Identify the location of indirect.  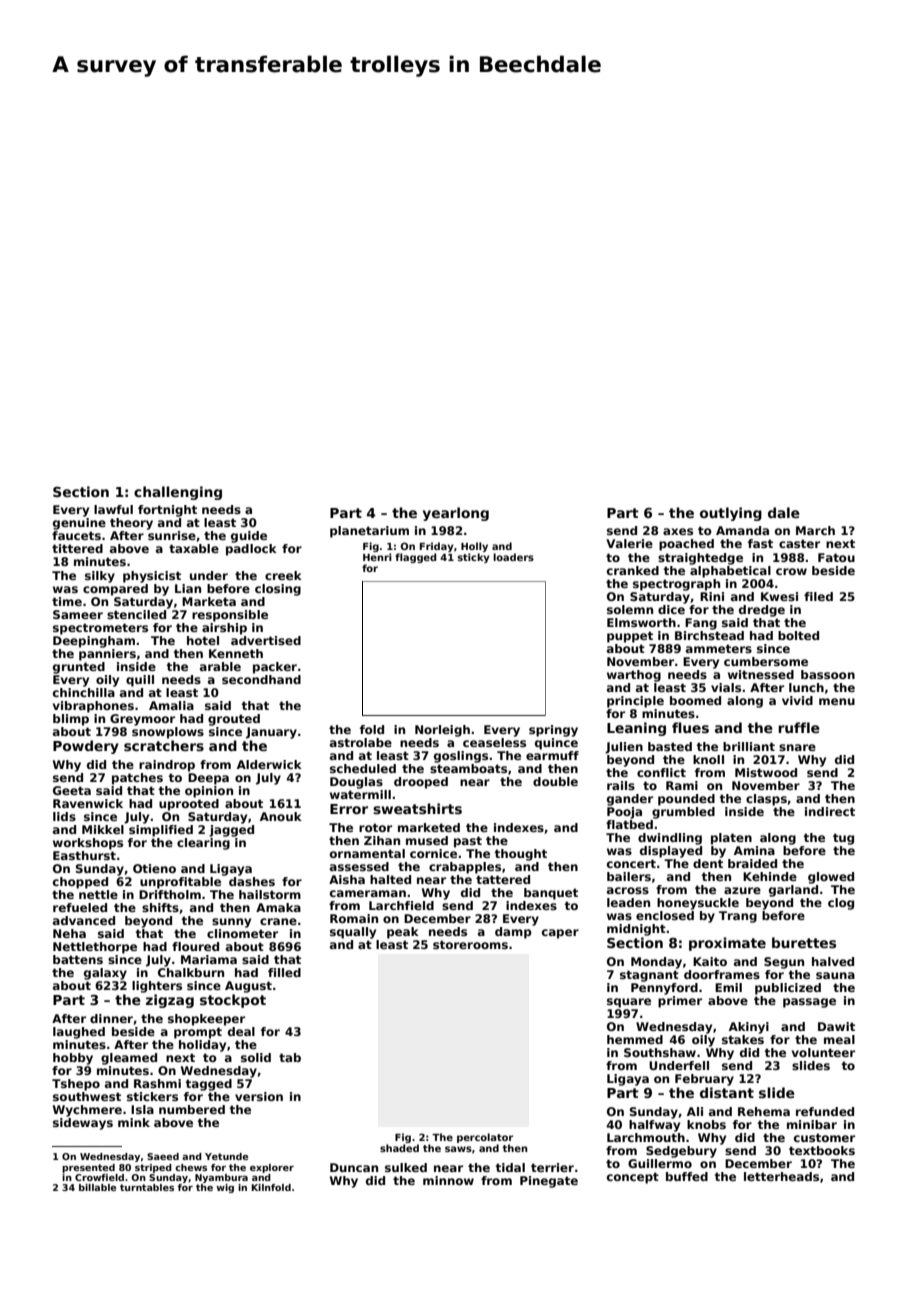
(830, 811).
